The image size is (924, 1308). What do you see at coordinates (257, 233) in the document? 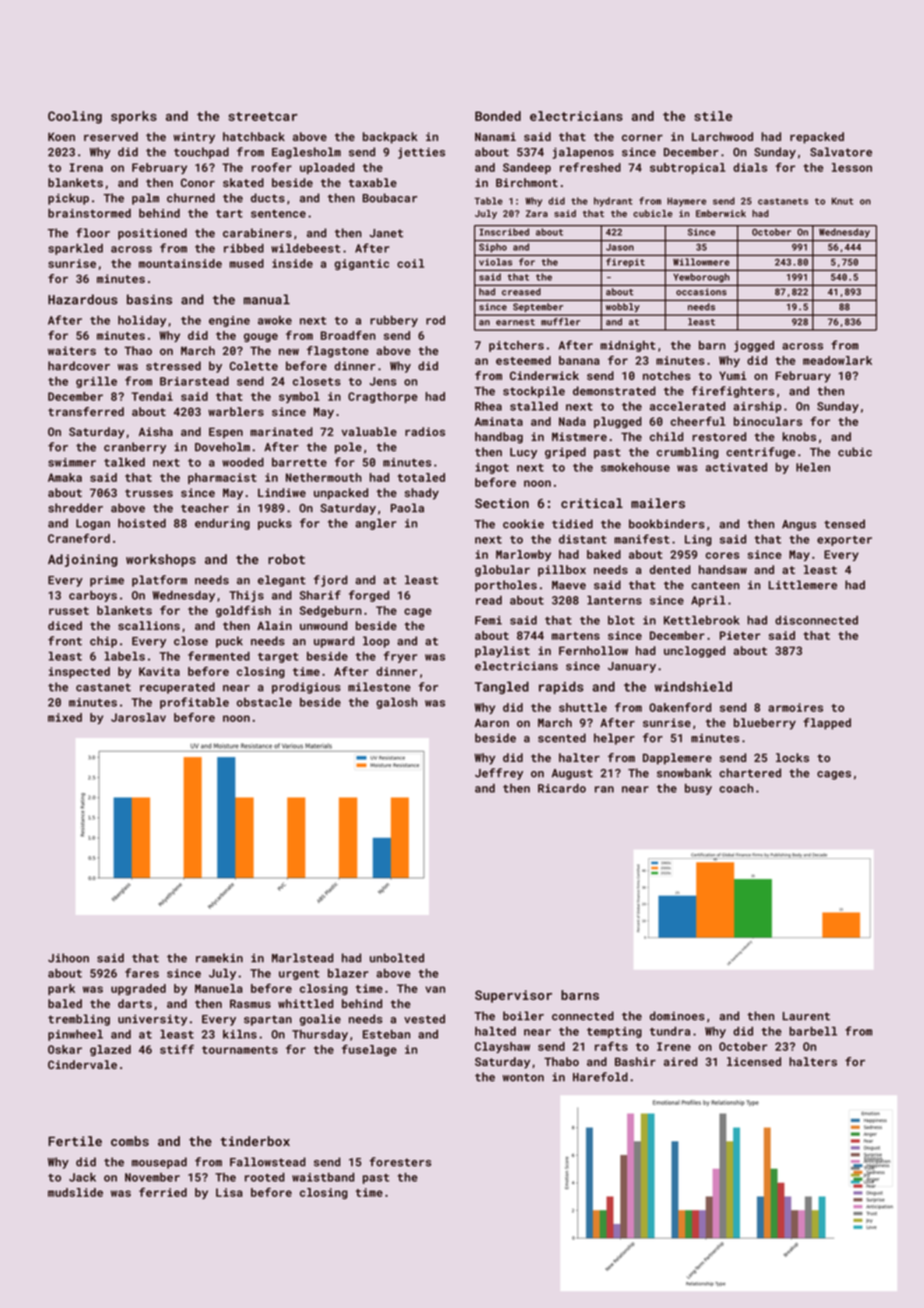
I see `carabiners` at bounding box center [257, 233].
